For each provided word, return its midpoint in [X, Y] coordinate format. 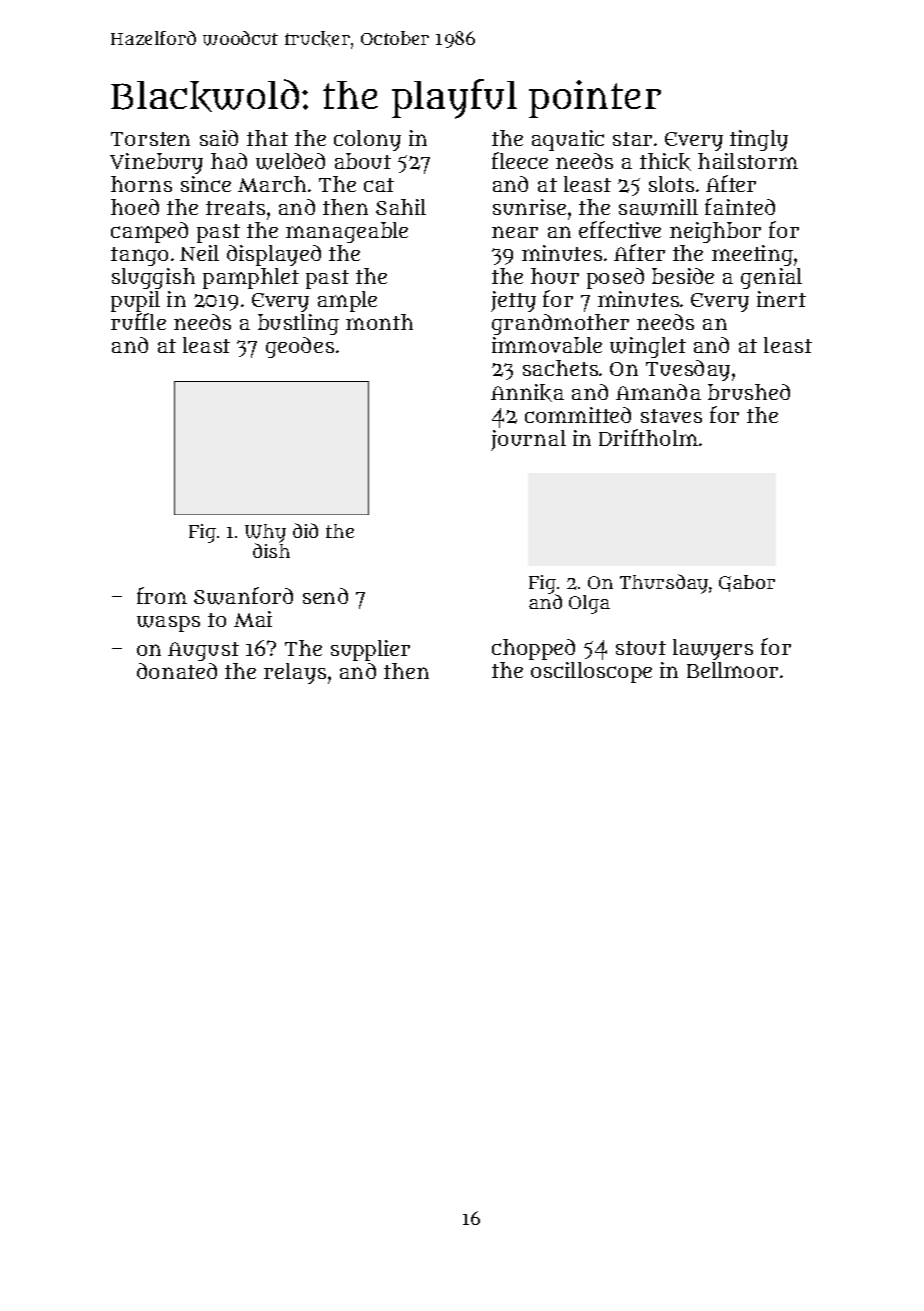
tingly [759, 140]
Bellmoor [732, 670]
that [267, 138]
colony [367, 140]
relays [295, 673]
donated [177, 671]
